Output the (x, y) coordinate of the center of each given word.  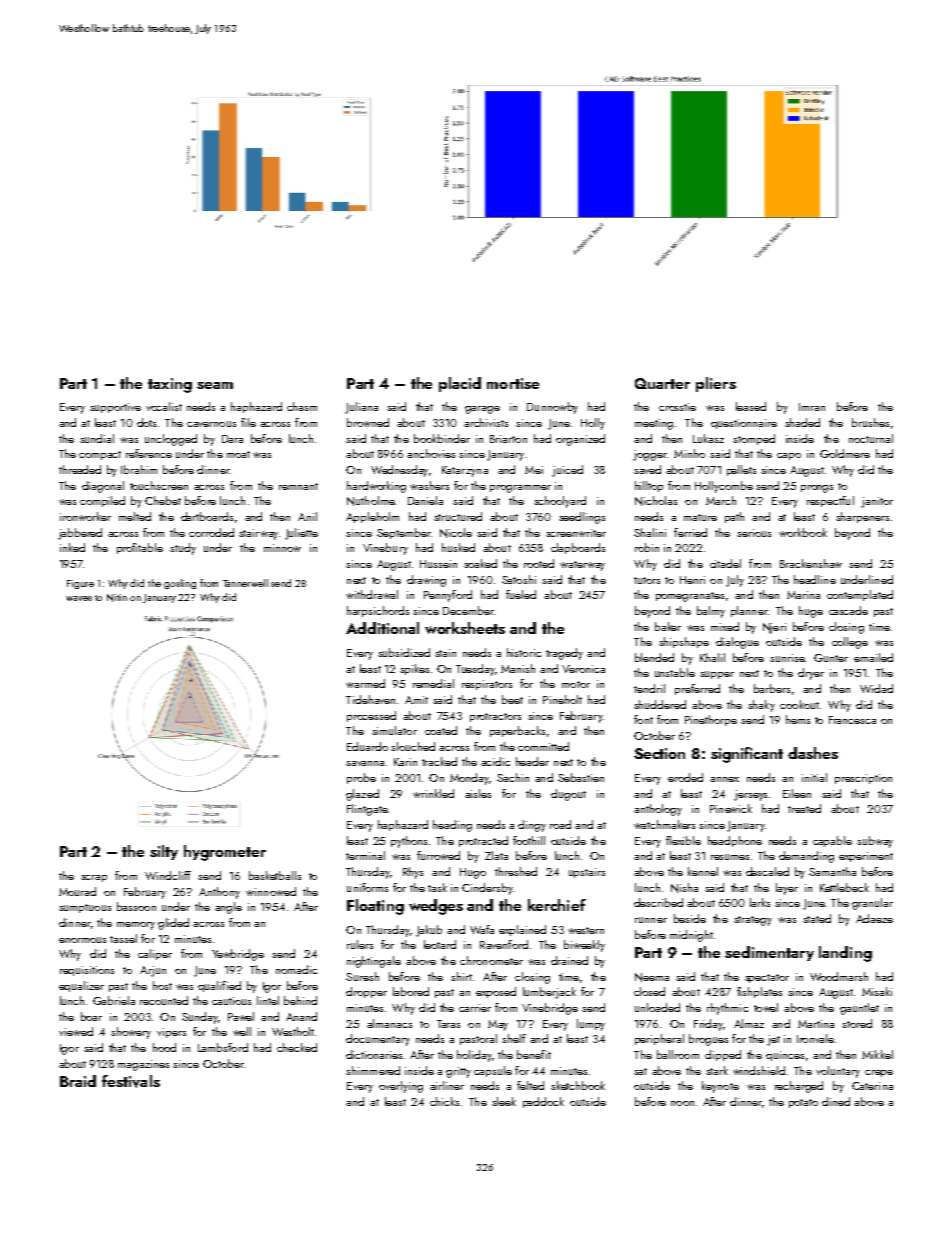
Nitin (117, 598)
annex (724, 779)
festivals (131, 1081)
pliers (716, 384)
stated (817, 918)
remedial (433, 683)
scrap (94, 878)
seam (215, 385)
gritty (458, 1072)
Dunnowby (552, 408)
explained (522, 930)
